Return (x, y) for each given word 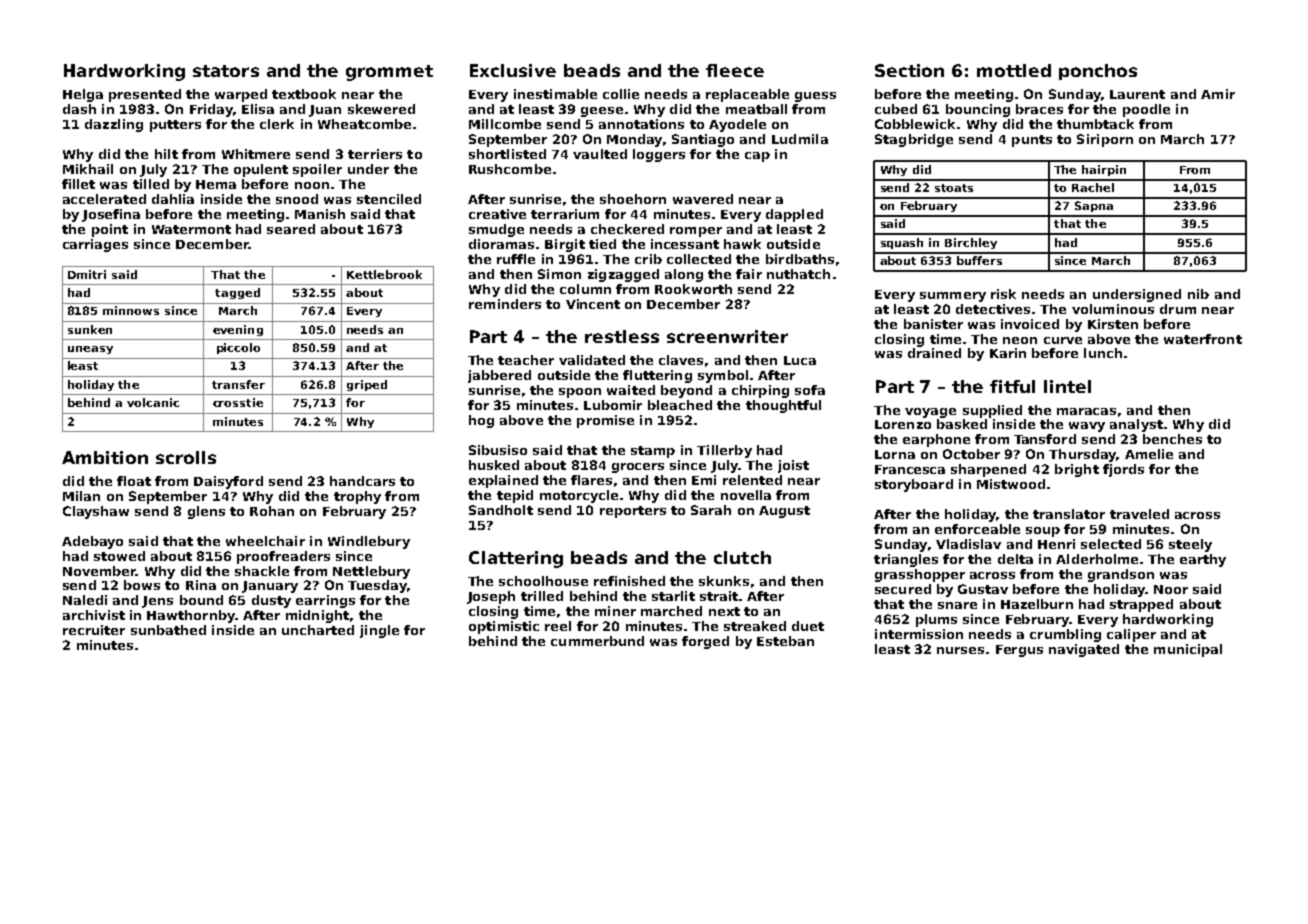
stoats (954, 188)
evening (238, 330)
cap (757, 157)
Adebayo (92, 542)
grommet (389, 73)
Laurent (1137, 94)
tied (602, 244)
